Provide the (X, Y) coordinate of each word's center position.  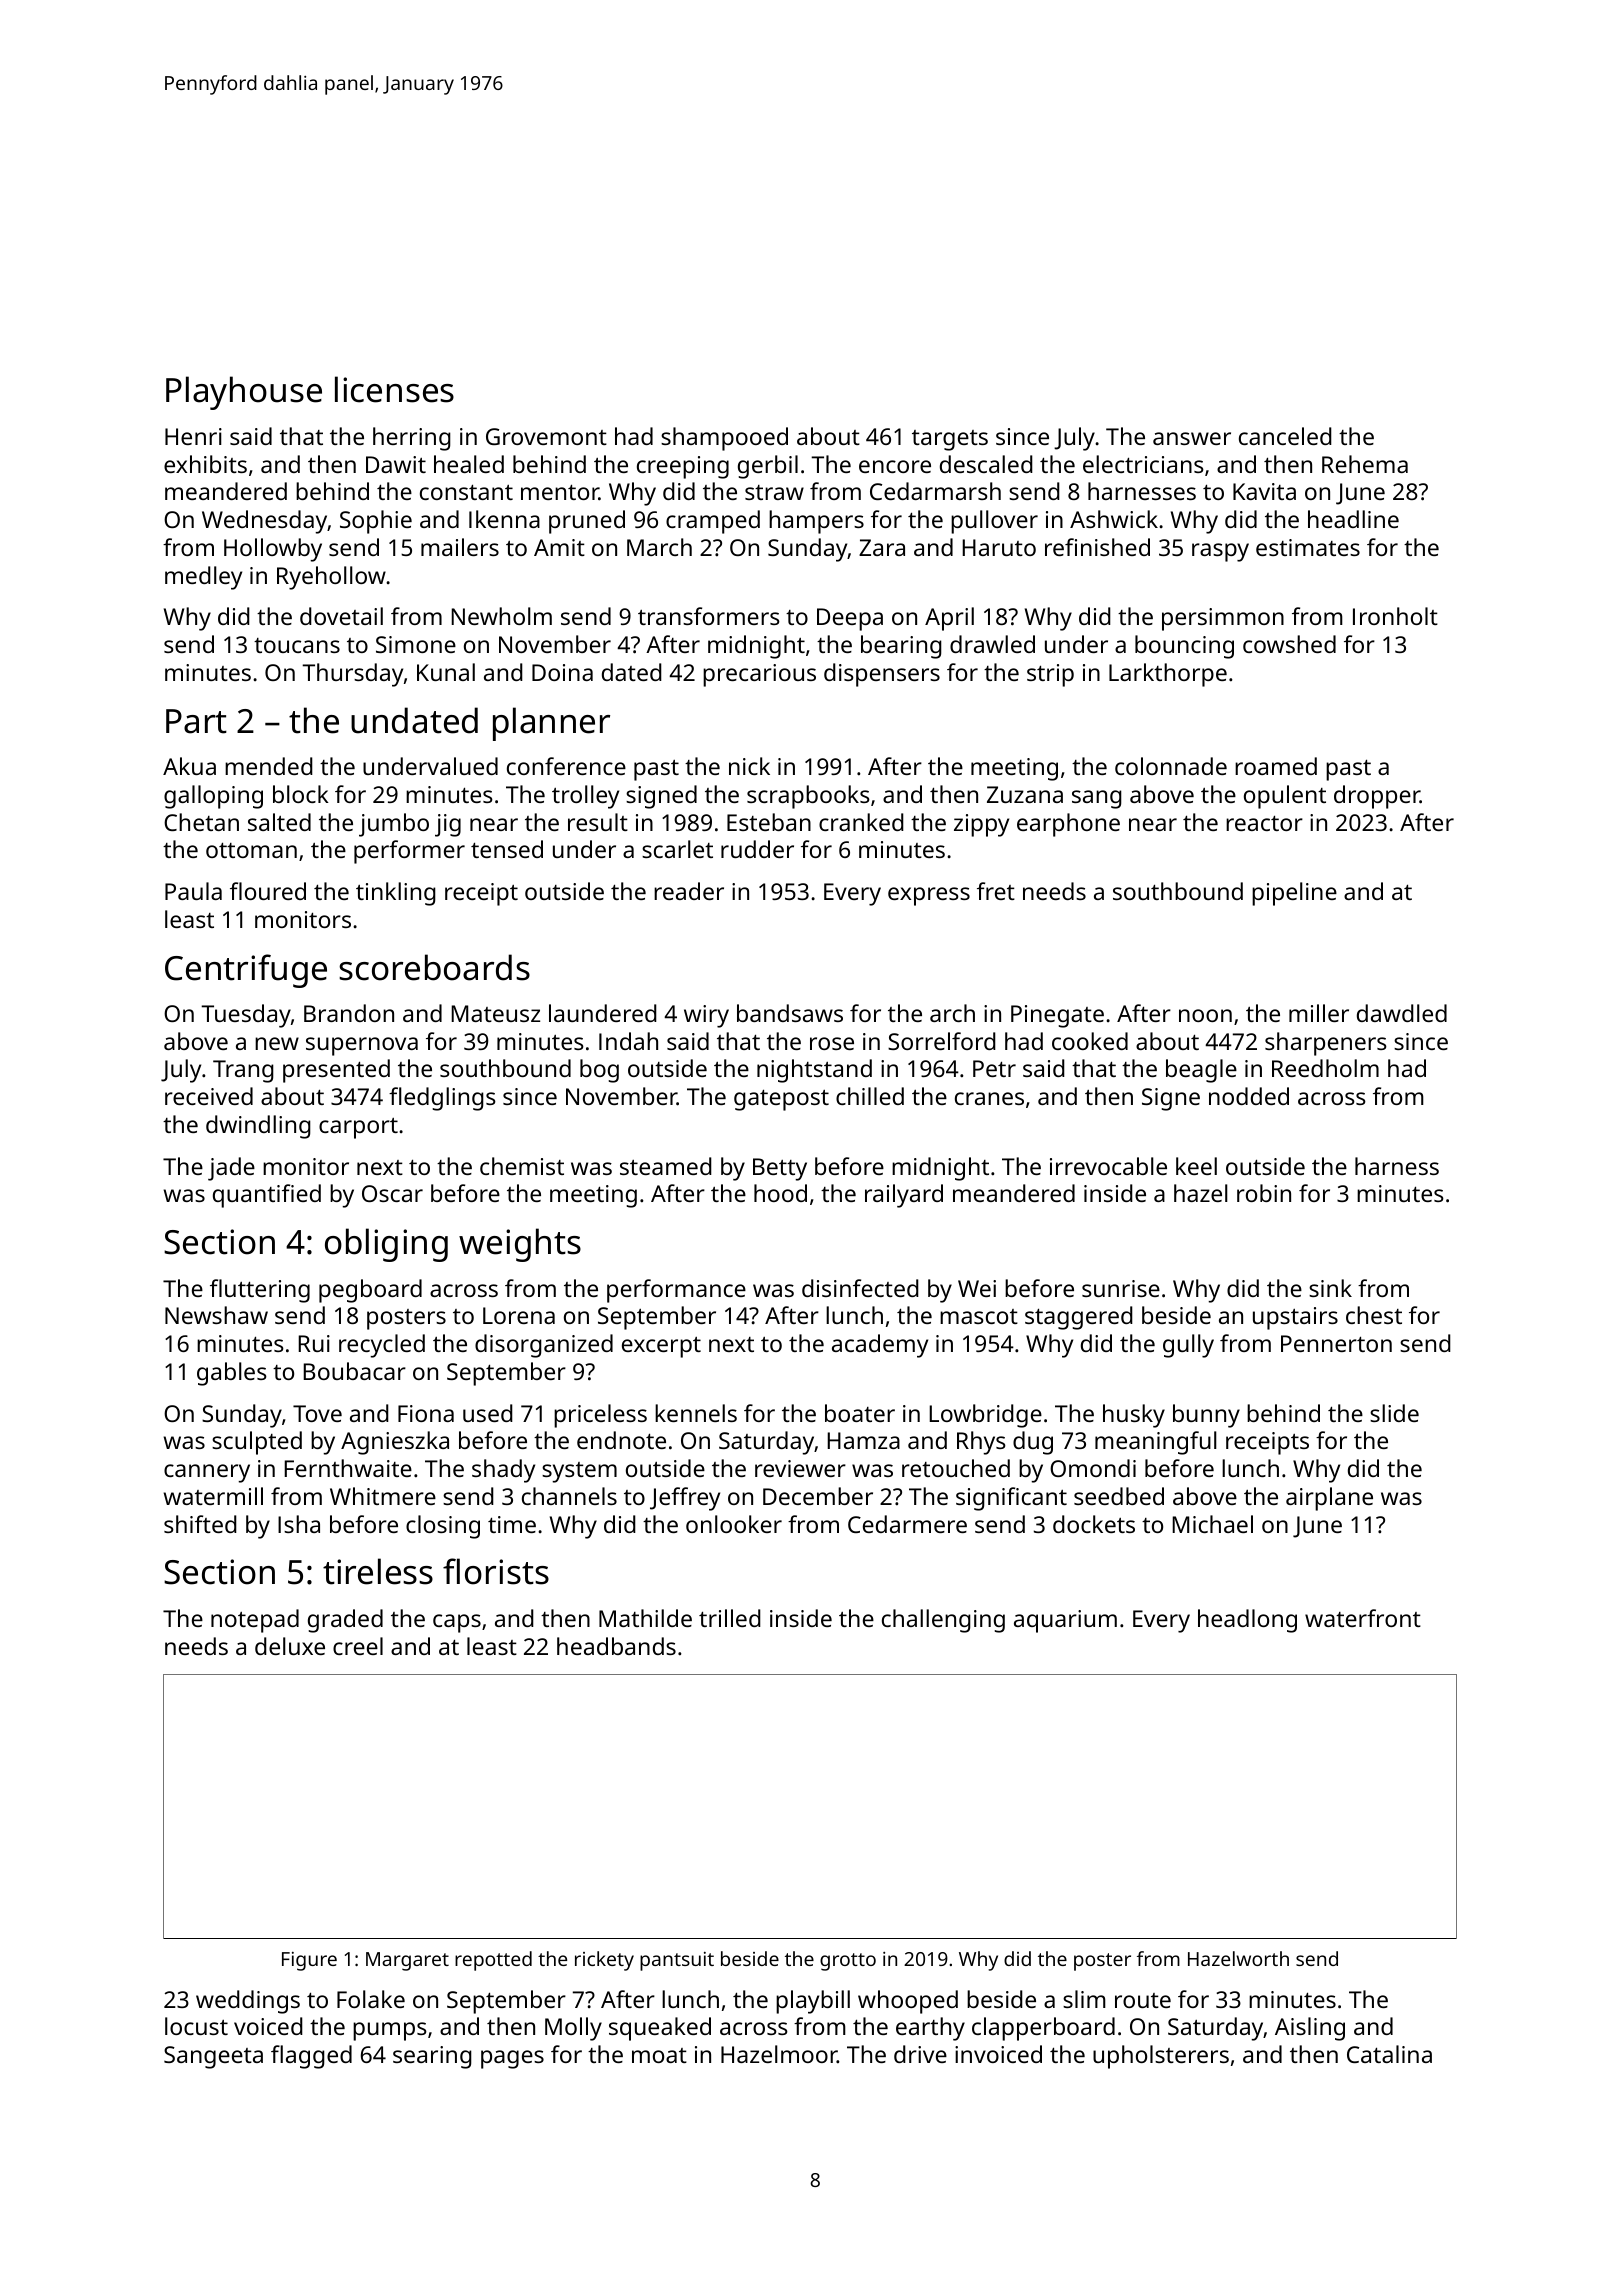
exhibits (205, 464)
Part (196, 721)
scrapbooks (808, 797)
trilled (730, 1618)
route (1143, 2000)
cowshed (1289, 644)
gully (1188, 1346)
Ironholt (1395, 616)
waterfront (1363, 1618)
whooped (908, 2002)
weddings (248, 2002)
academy (880, 1346)
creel (358, 1646)
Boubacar (354, 1371)
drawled (992, 644)
